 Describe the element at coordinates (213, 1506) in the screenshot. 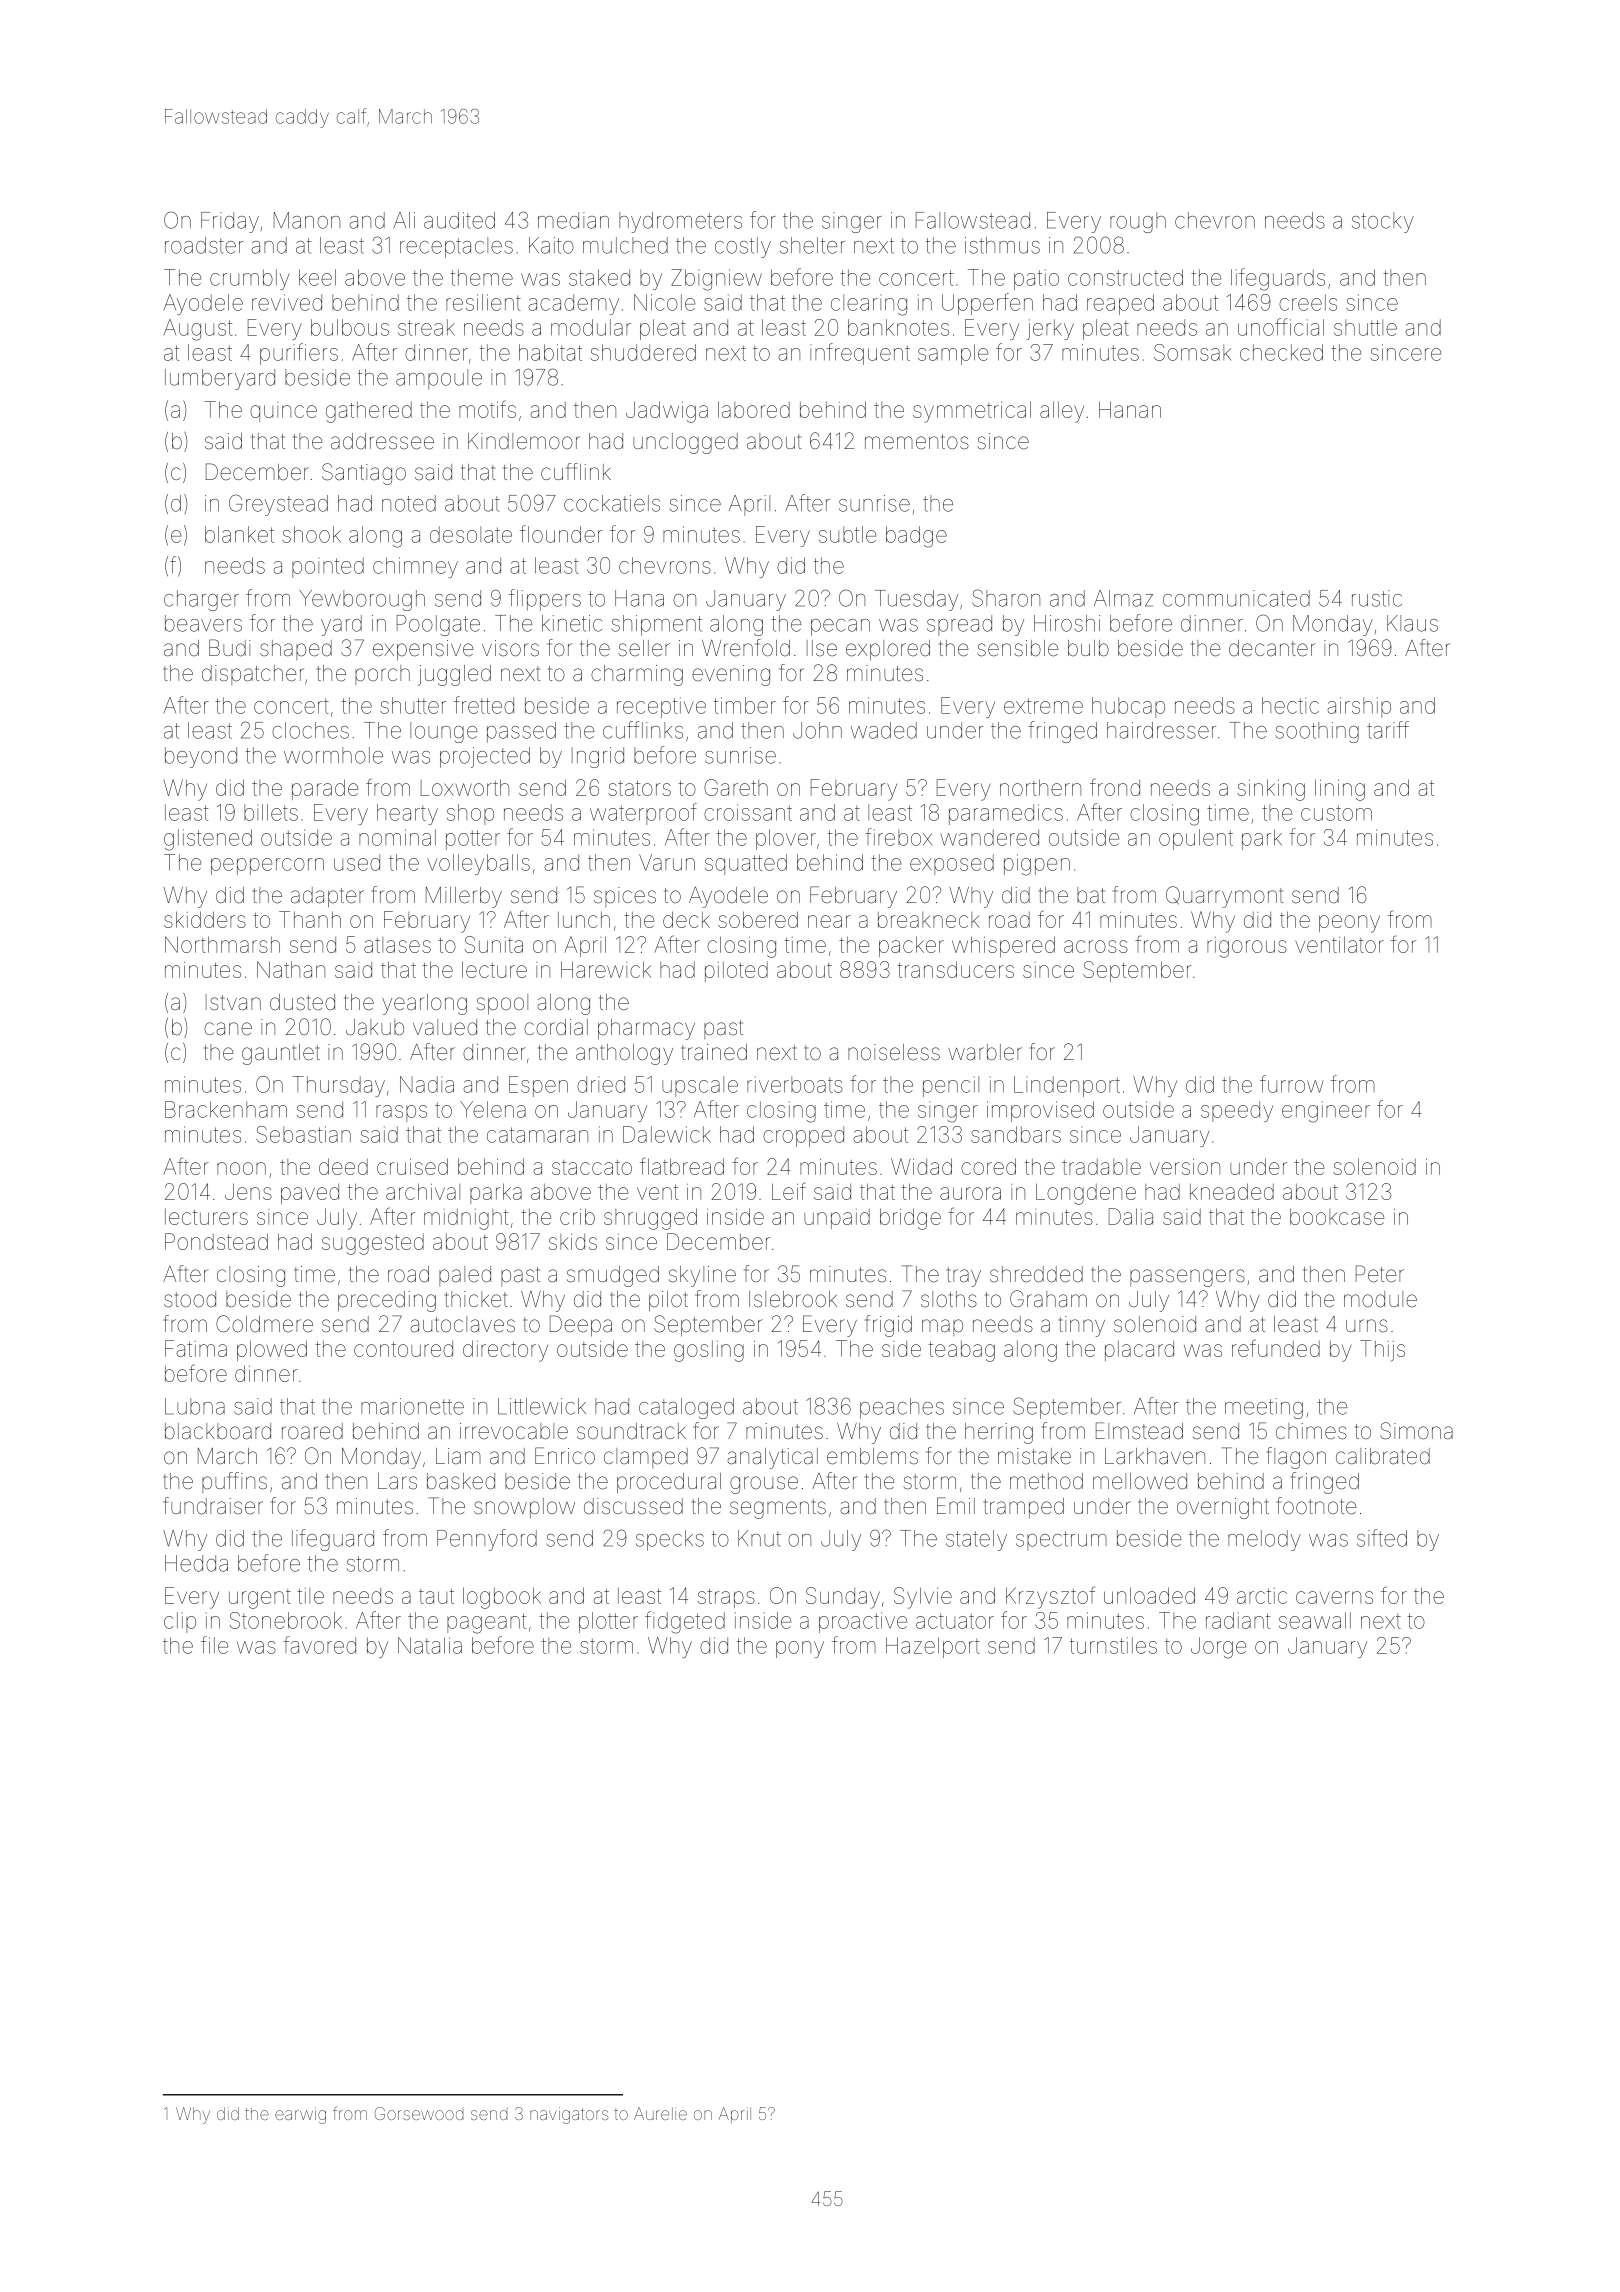

I see `fundraiser` at that location.
